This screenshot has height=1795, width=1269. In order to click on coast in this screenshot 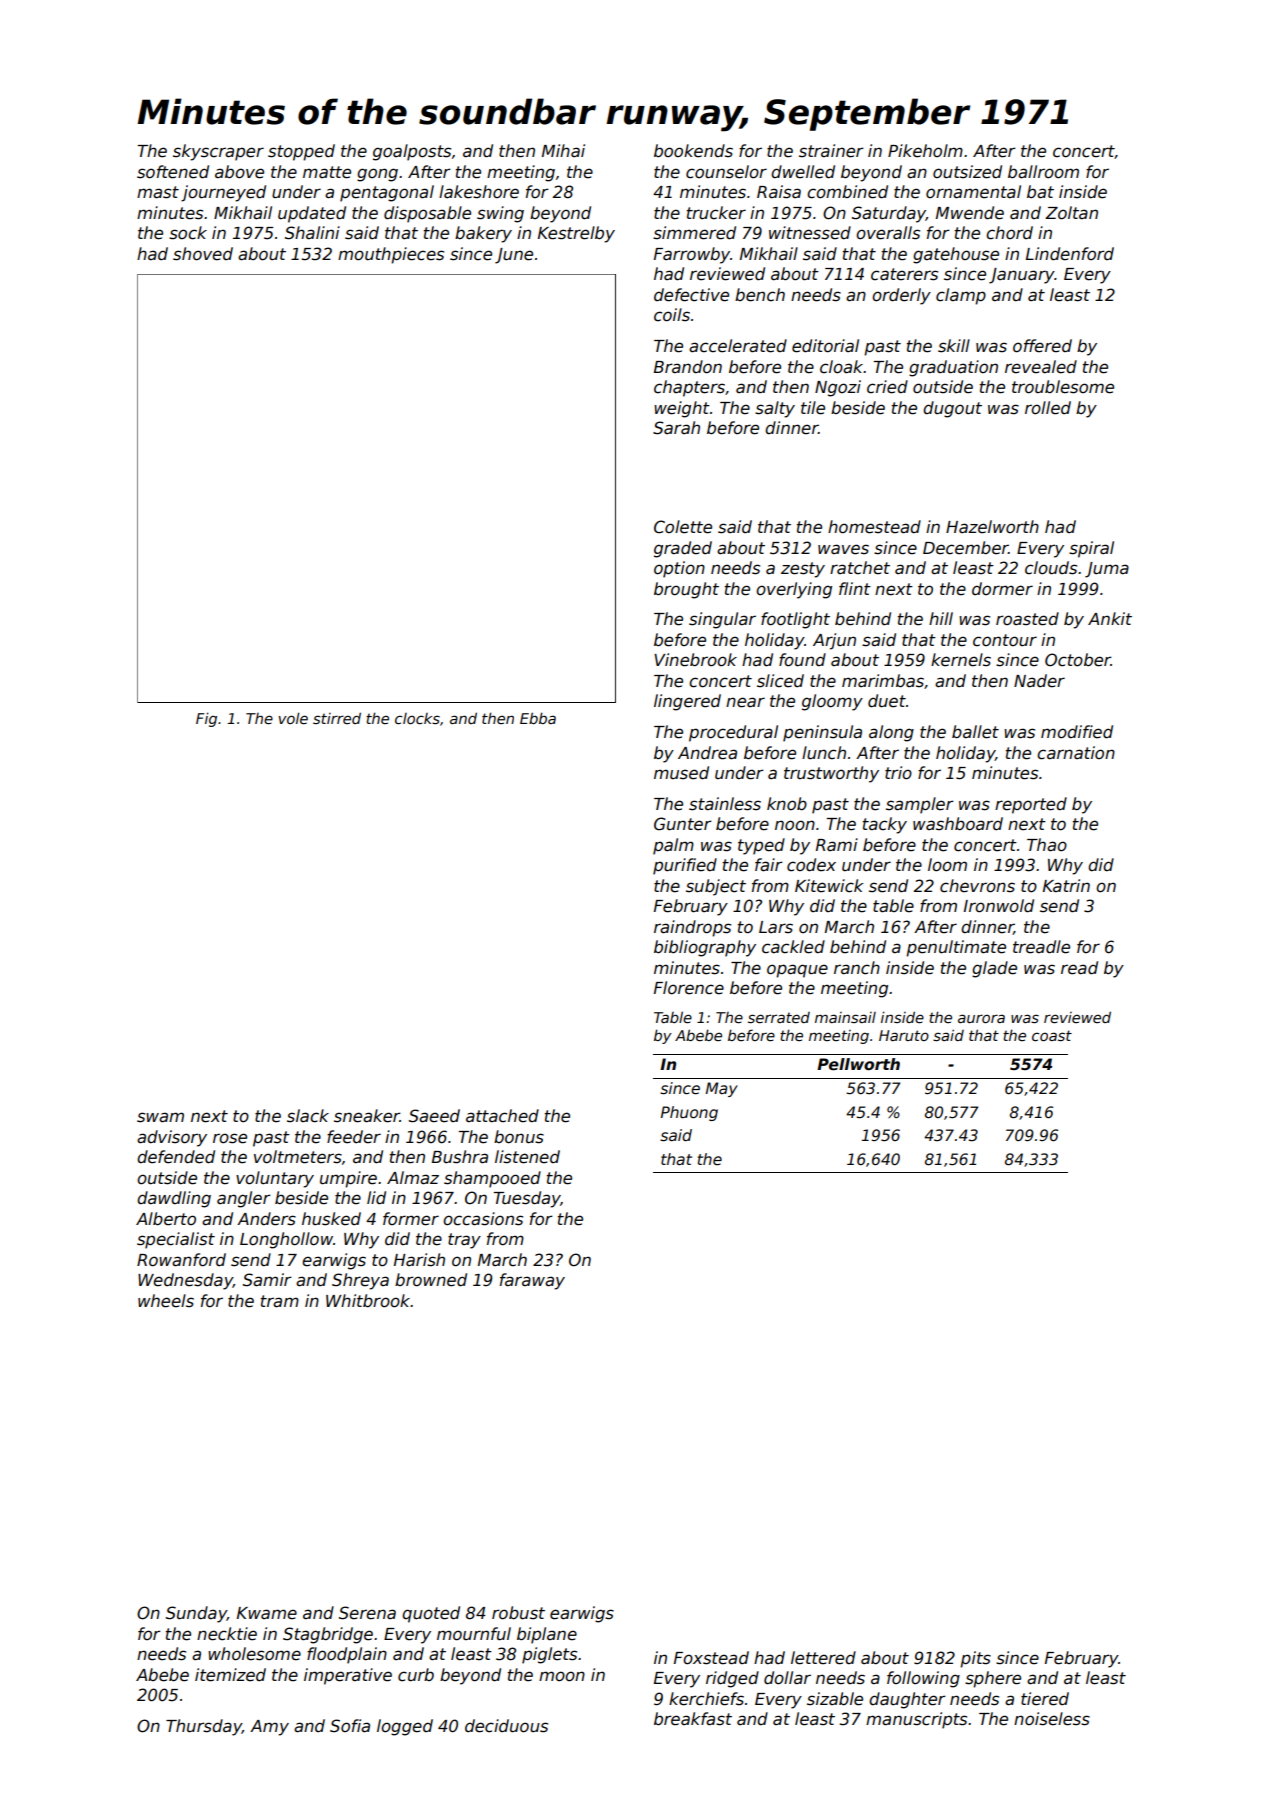, I will do `click(1052, 1035)`.
